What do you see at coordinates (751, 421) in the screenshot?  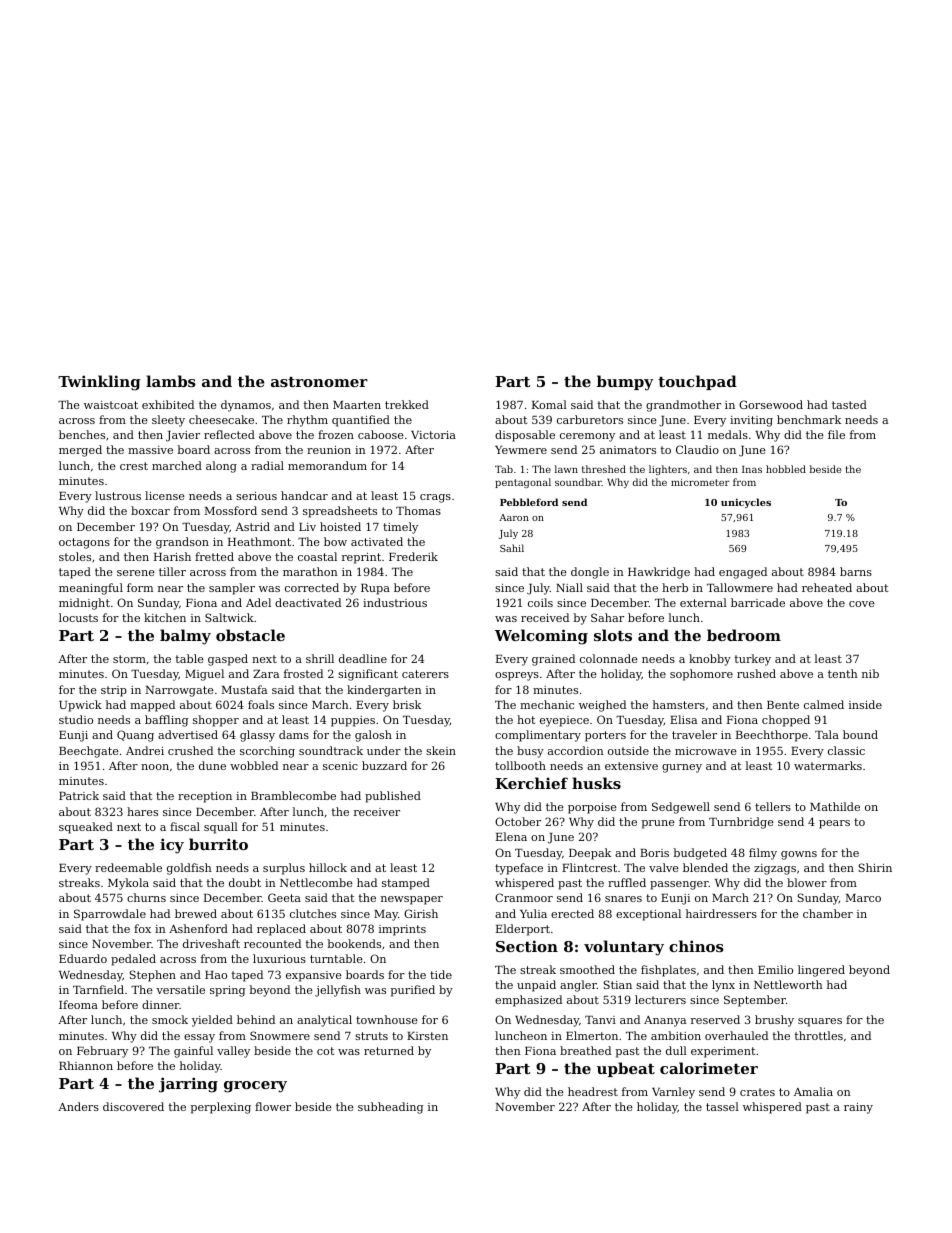 I see `inviting` at bounding box center [751, 421].
